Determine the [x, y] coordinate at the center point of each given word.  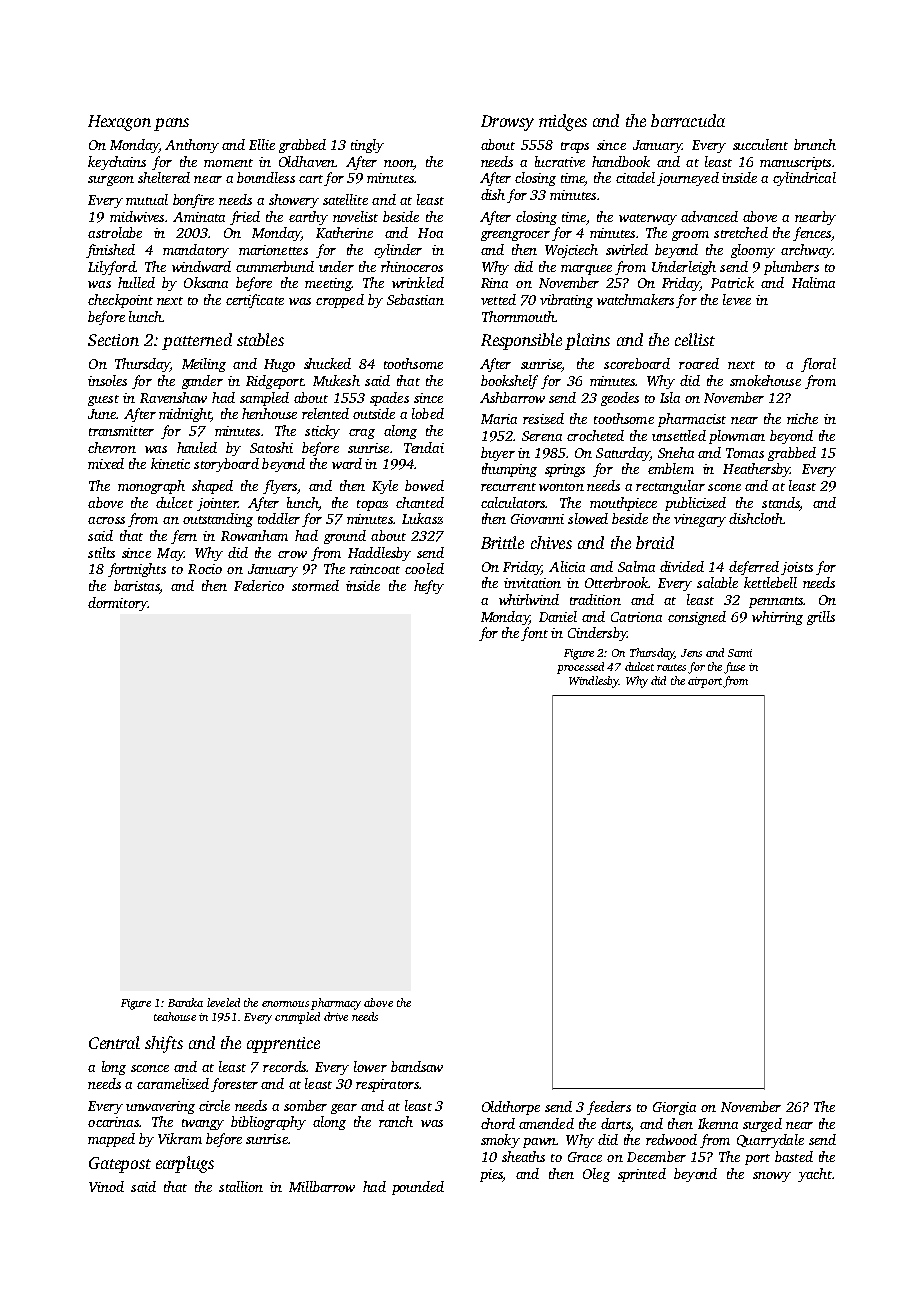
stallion [241, 1186]
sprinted [642, 1175]
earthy [308, 218]
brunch [815, 144]
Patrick [732, 282]
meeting [328, 284]
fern [184, 537]
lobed [428, 413]
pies [491, 1175]
